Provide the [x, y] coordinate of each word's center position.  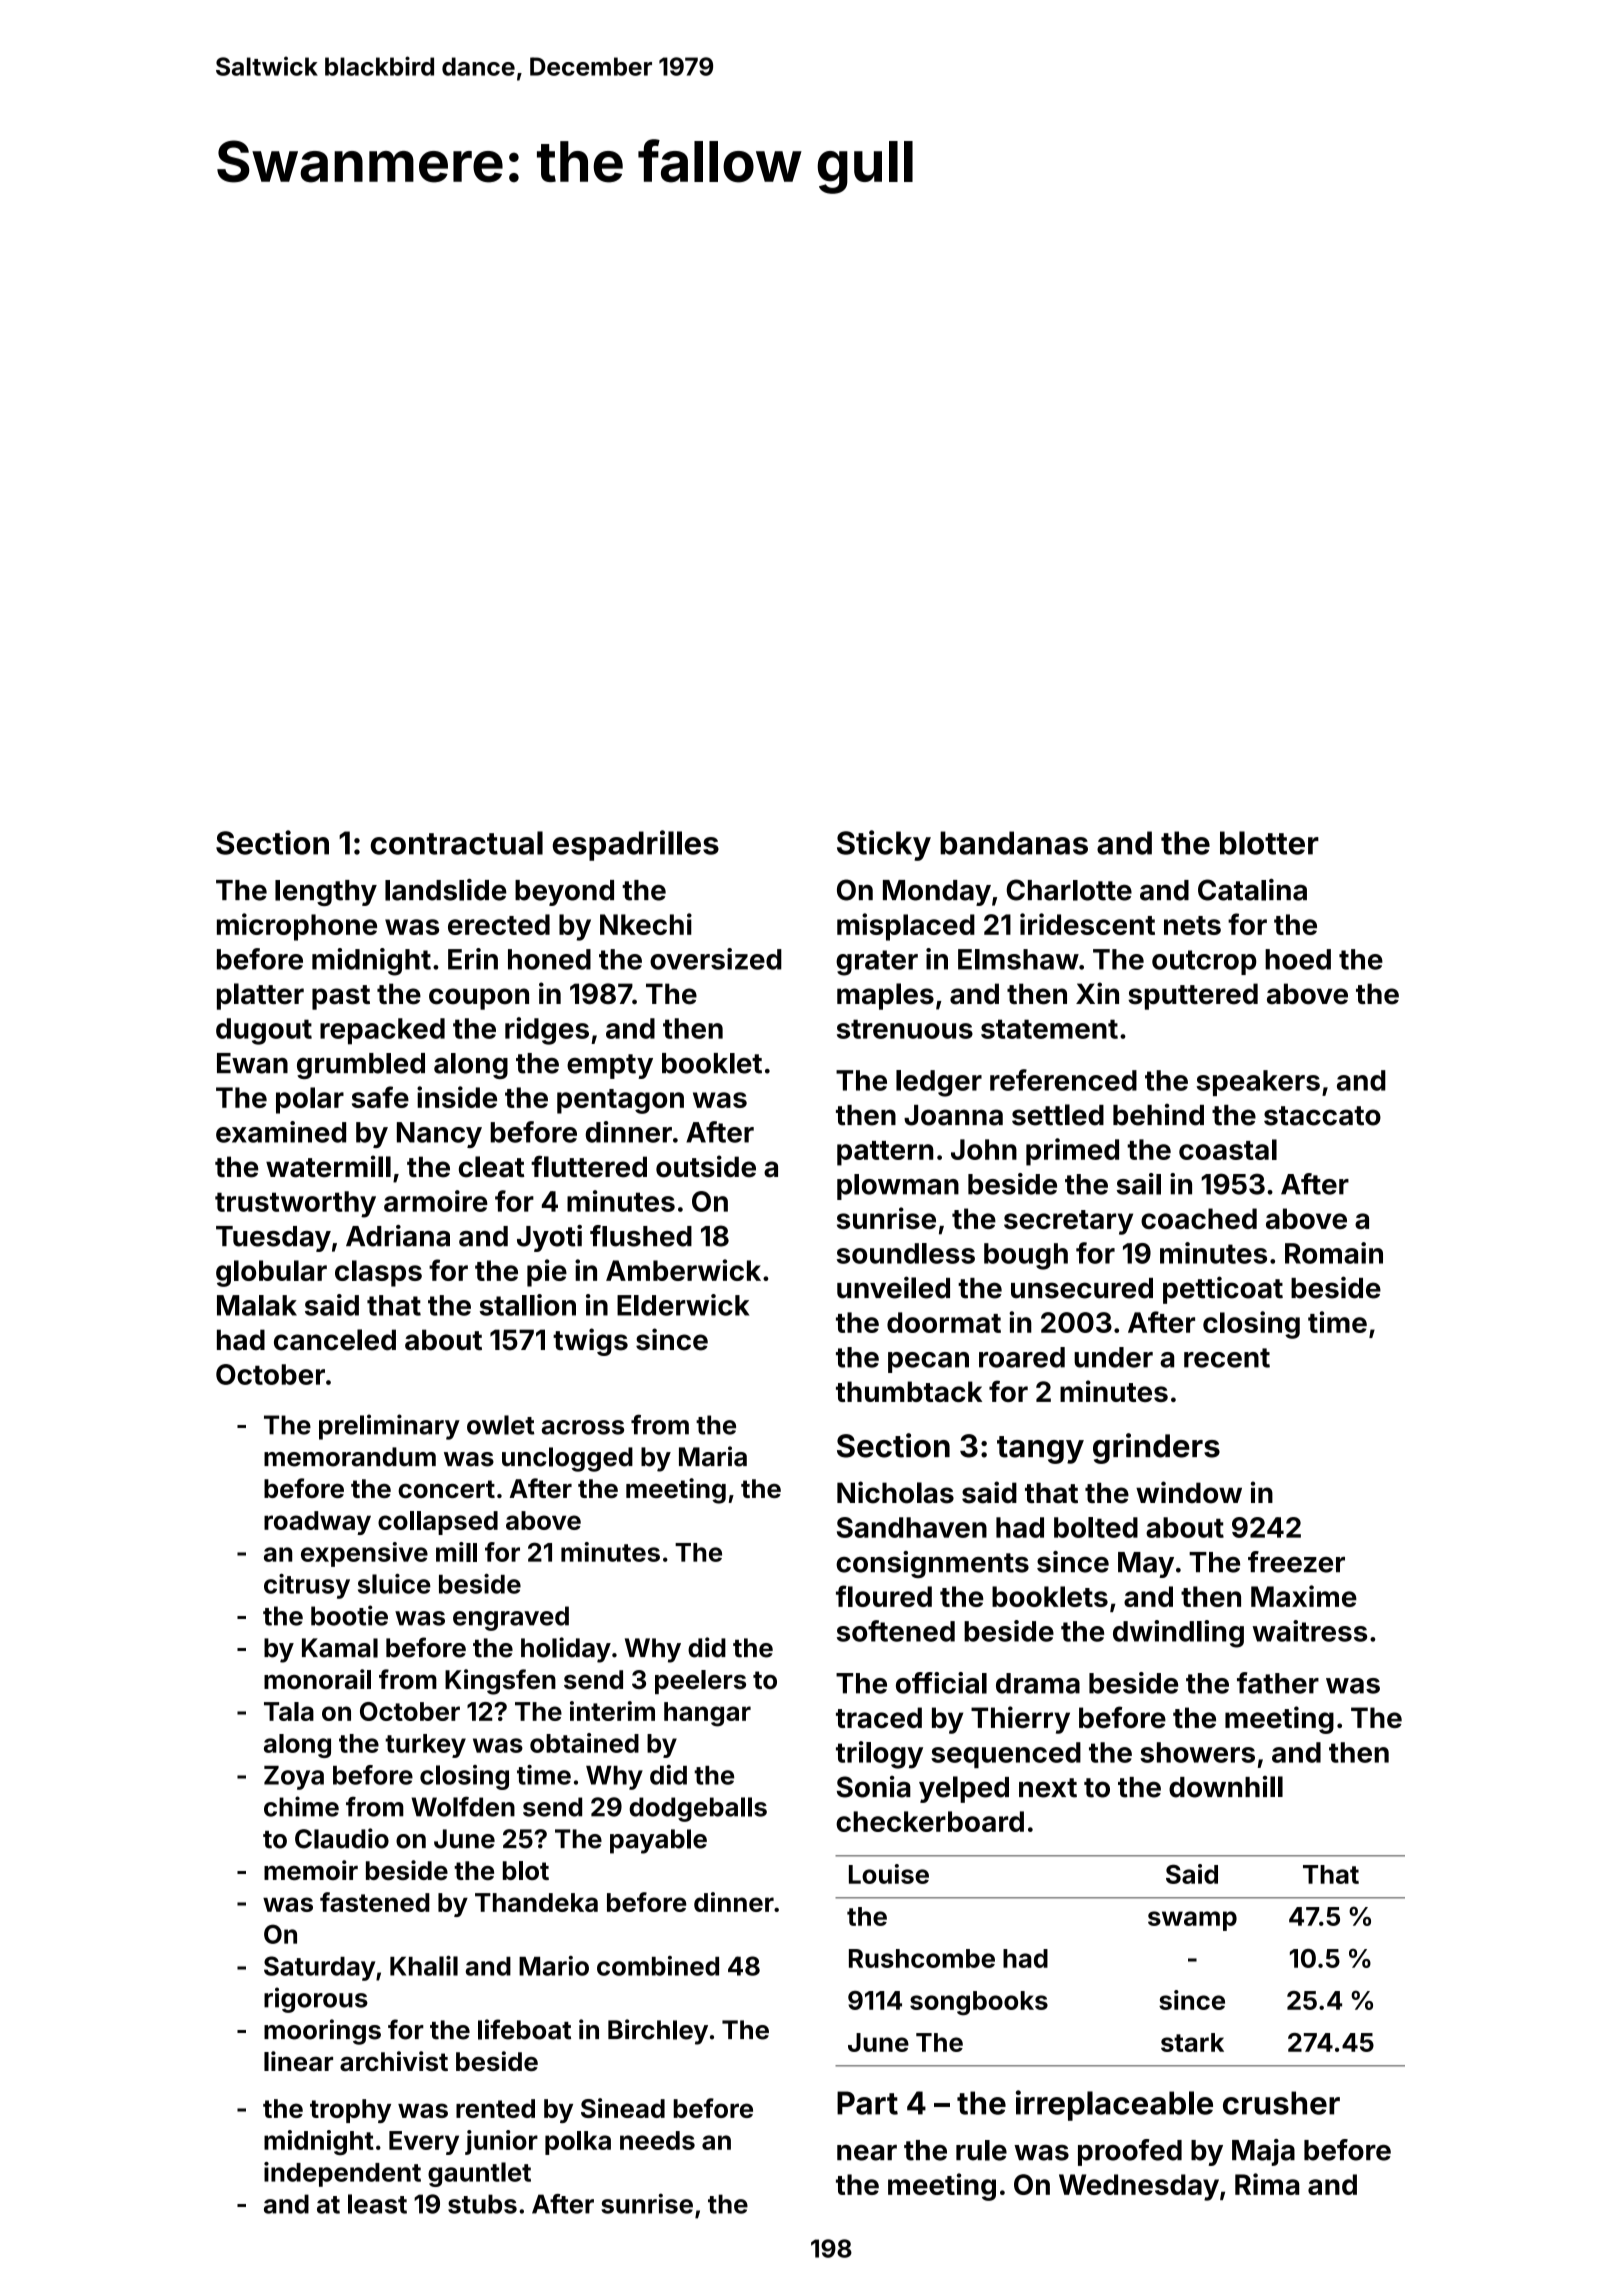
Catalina [1252, 890]
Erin [473, 959]
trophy [350, 2111]
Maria [713, 1456]
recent [1227, 1358]
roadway [317, 1523]
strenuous [905, 1029]
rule [981, 2150]
